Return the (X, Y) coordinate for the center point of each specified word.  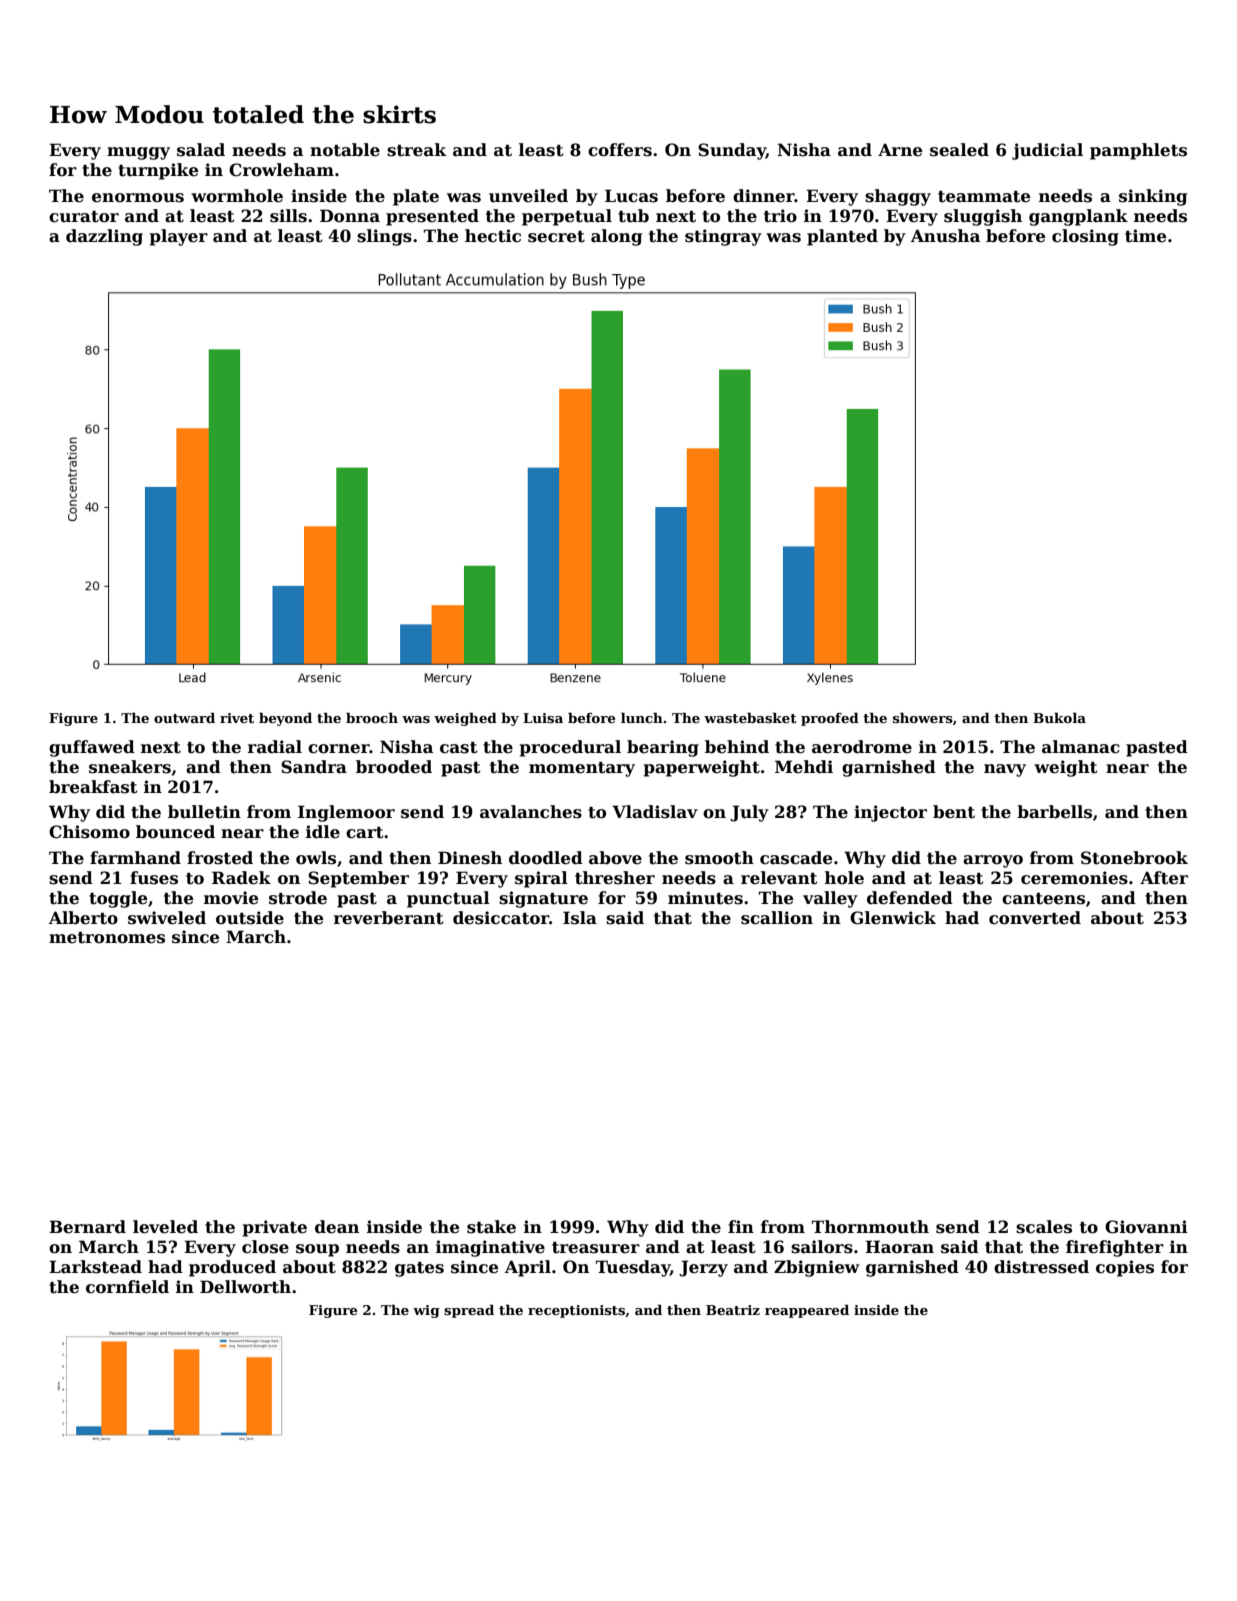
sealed (959, 150)
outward (184, 717)
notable (345, 150)
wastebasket (750, 717)
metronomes (107, 938)
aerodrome (862, 747)
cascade (796, 858)
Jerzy (703, 1268)
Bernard (87, 1227)
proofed (830, 719)
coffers (620, 150)
